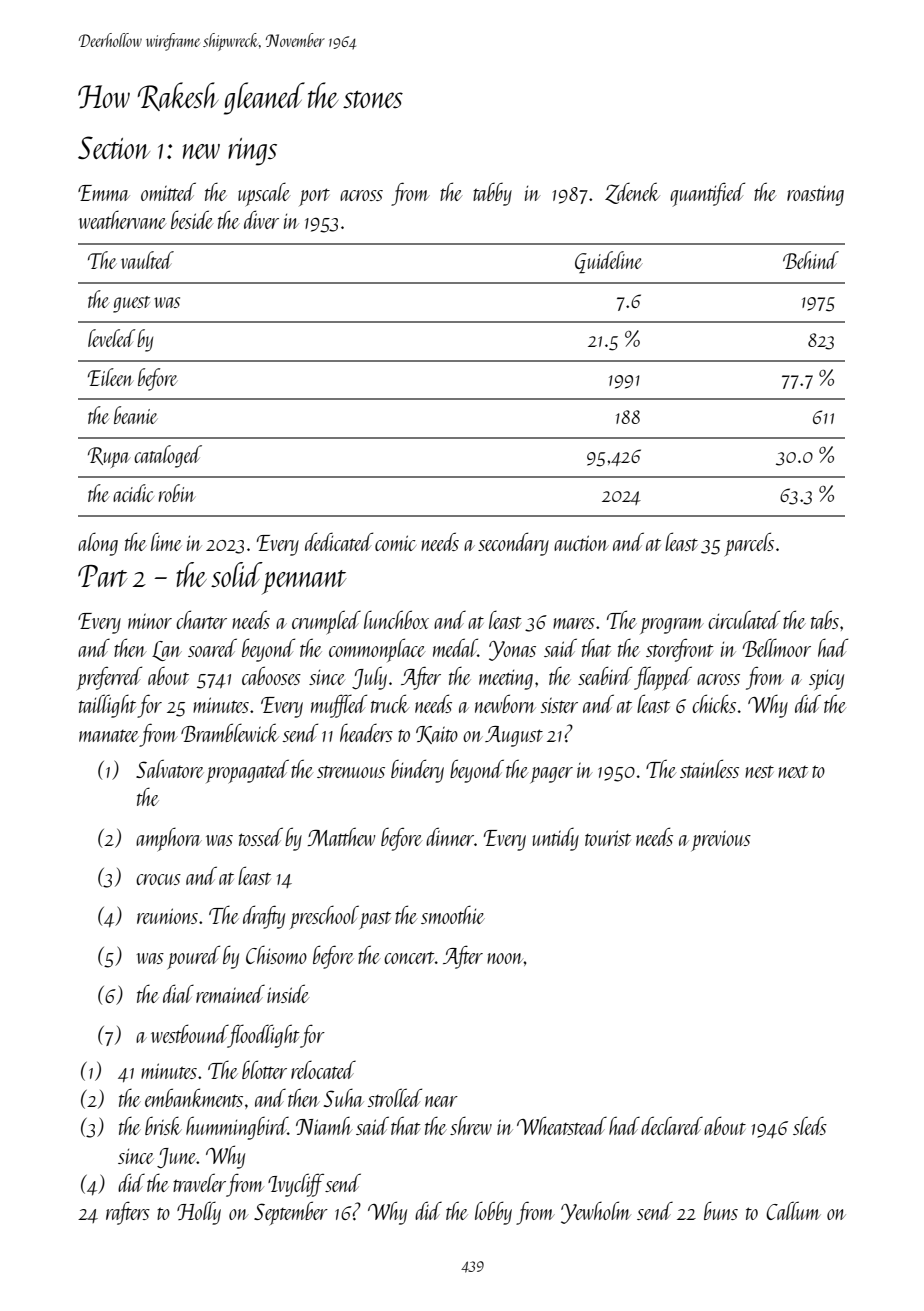 The image size is (924, 1311). I want to click on strolled, so click(395, 1097).
